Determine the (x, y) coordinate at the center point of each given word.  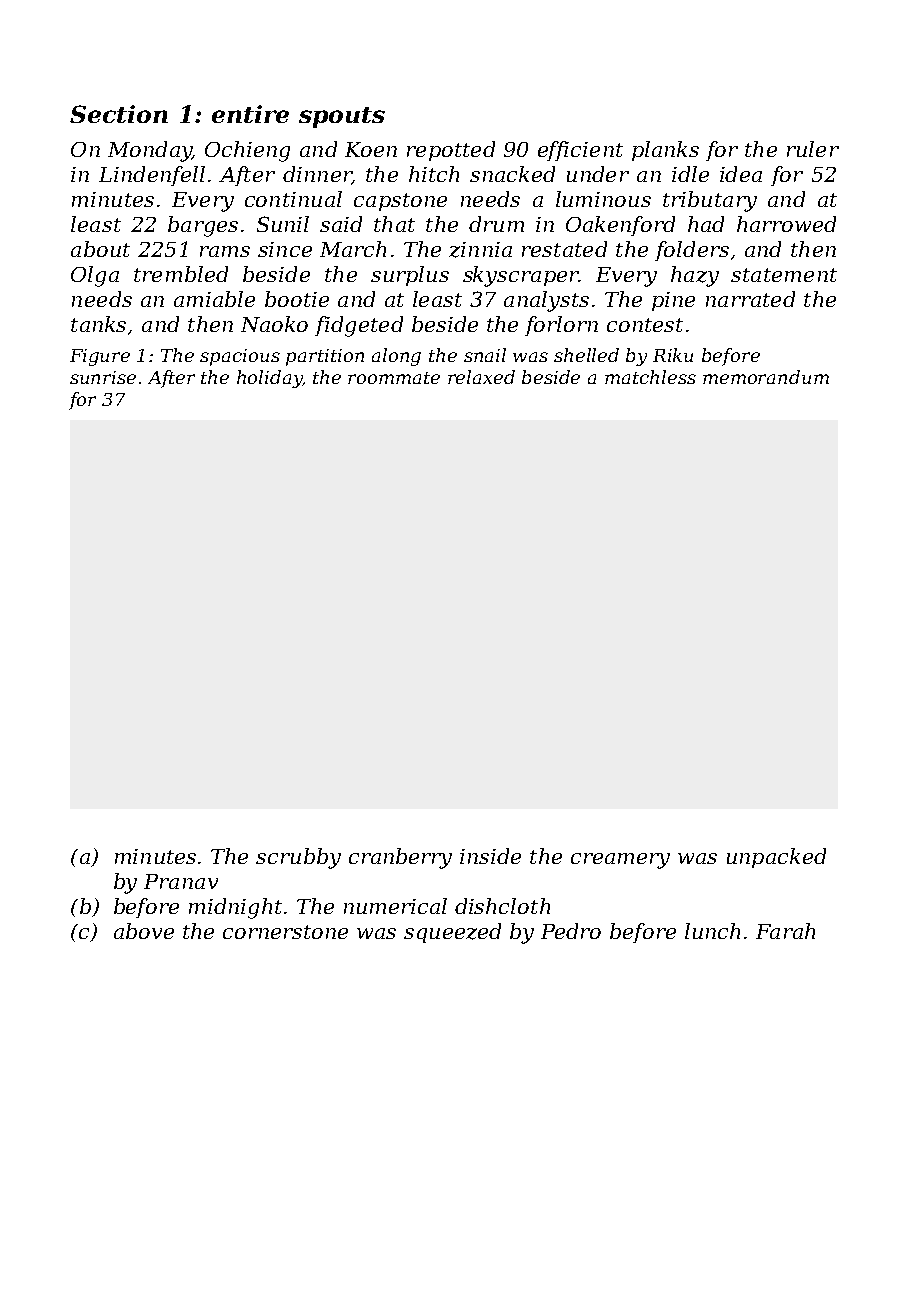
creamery (620, 861)
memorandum (766, 377)
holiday (270, 379)
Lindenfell (152, 176)
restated (564, 249)
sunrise (103, 377)
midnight (235, 908)
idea (741, 174)
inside (490, 856)
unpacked (776, 858)
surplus (410, 276)
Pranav (181, 881)
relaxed (481, 377)
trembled (181, 274)
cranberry (400, 858)
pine (673, 301)
